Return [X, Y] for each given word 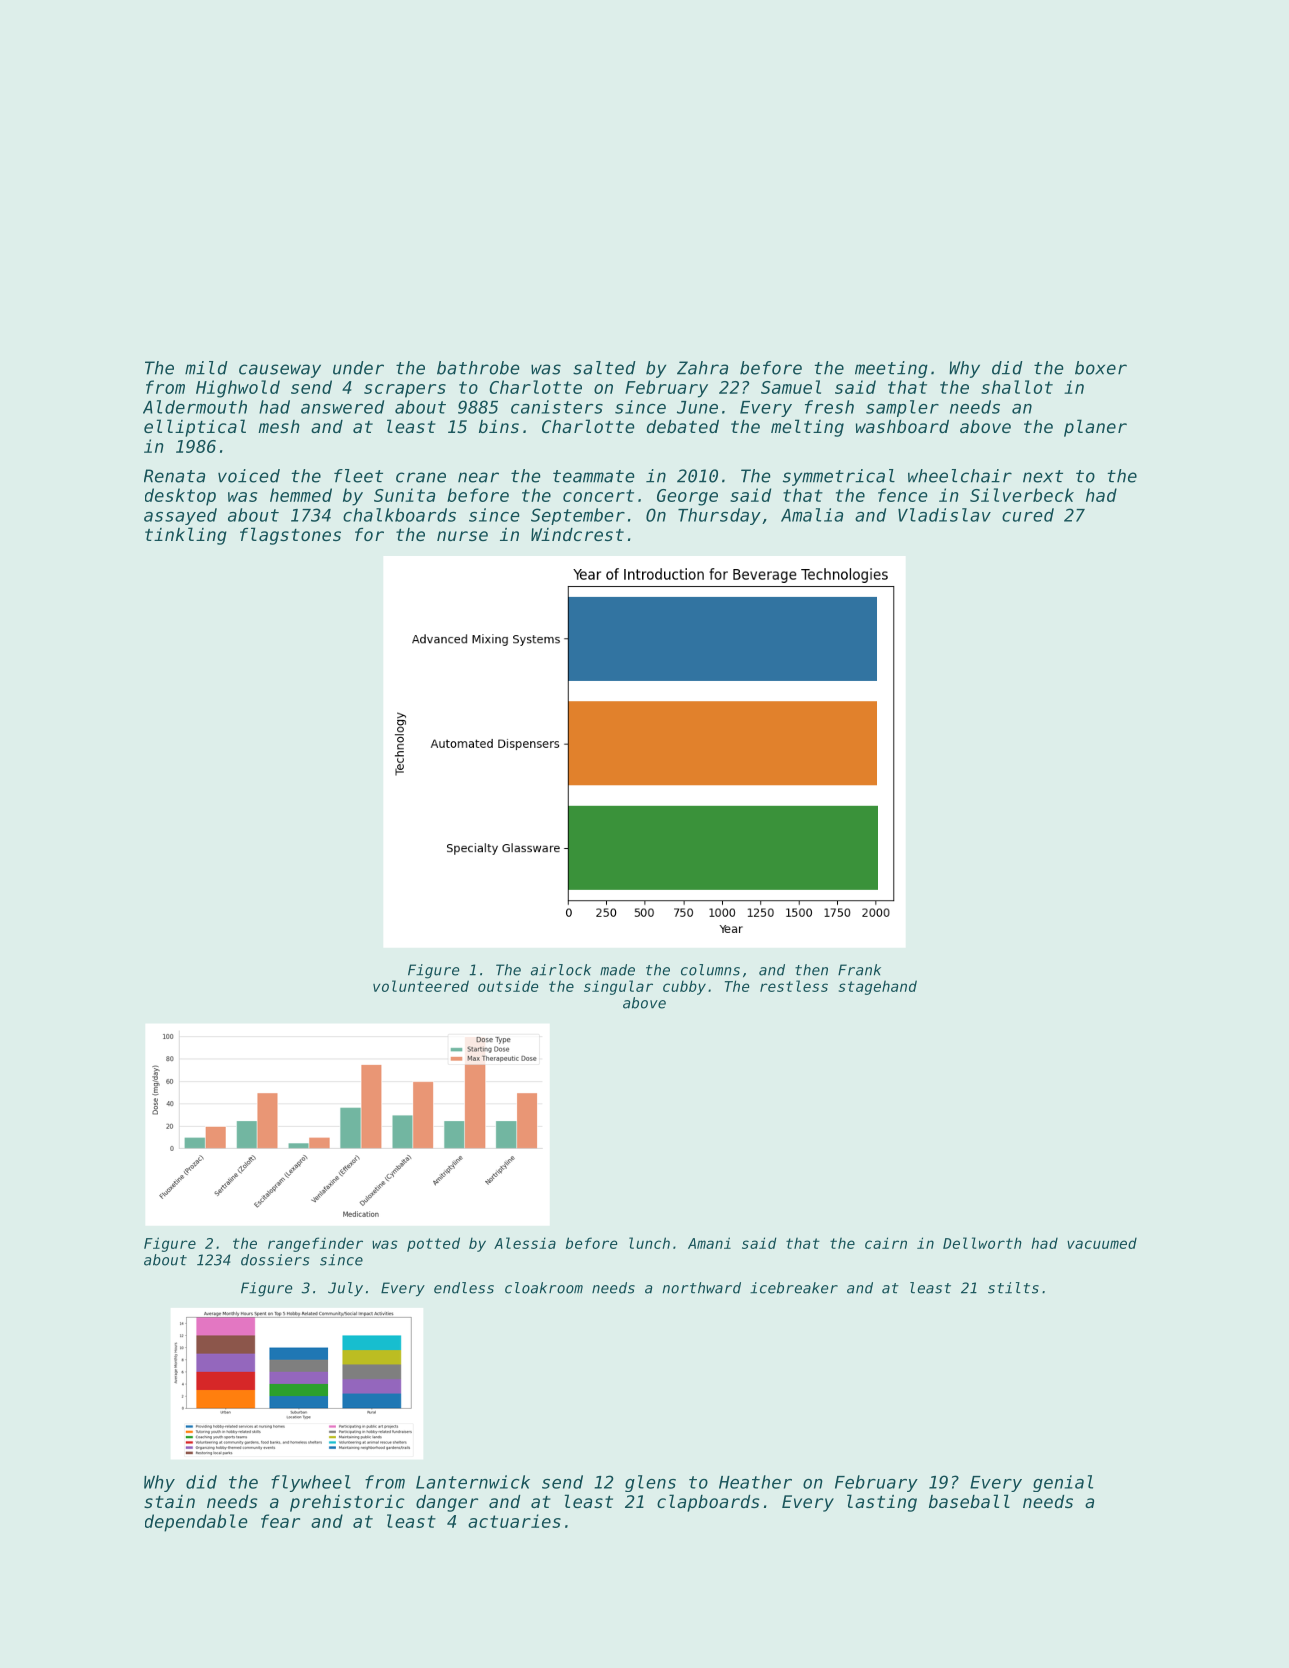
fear [280, 1521]
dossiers [275, 1260]
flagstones [290, 536]
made [617, 970]
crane [421, 477]
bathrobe [478, 368]
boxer [1101, 368]
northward [701, 1288]
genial [1063, 1483]
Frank [859, 970]
